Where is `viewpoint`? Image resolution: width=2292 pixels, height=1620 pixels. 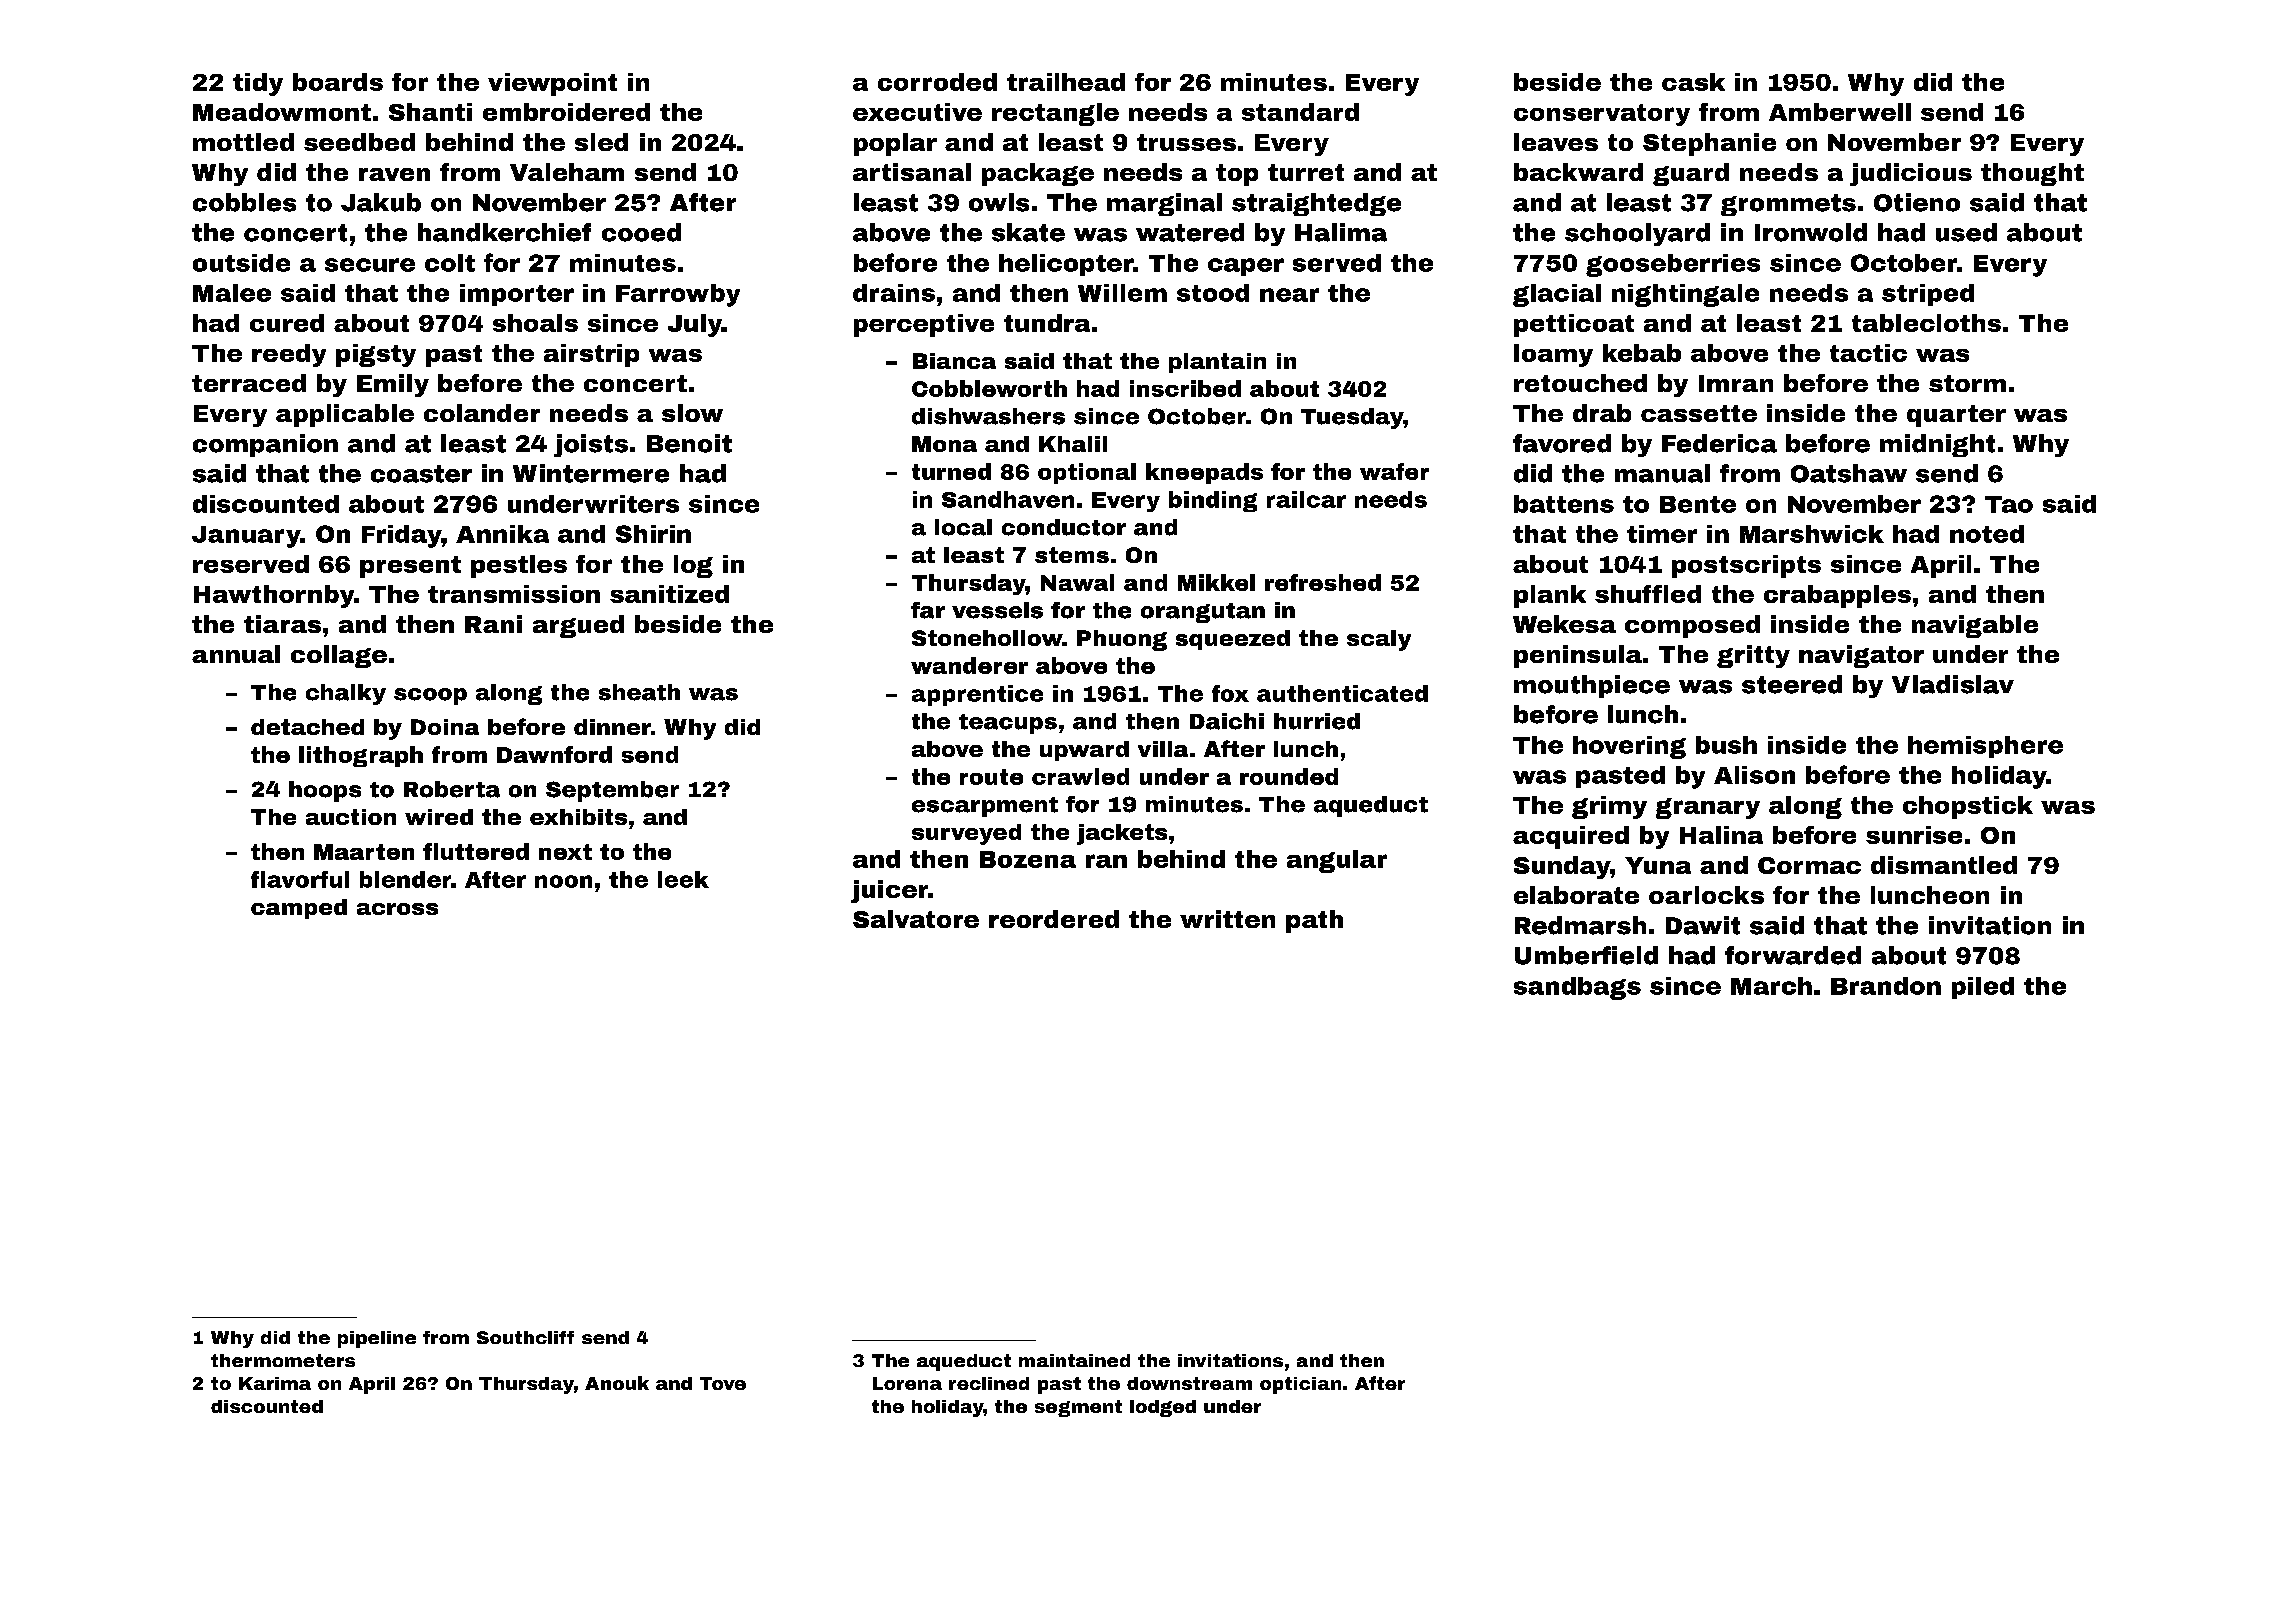
viewpoint is located at coordinates (552, 84).
